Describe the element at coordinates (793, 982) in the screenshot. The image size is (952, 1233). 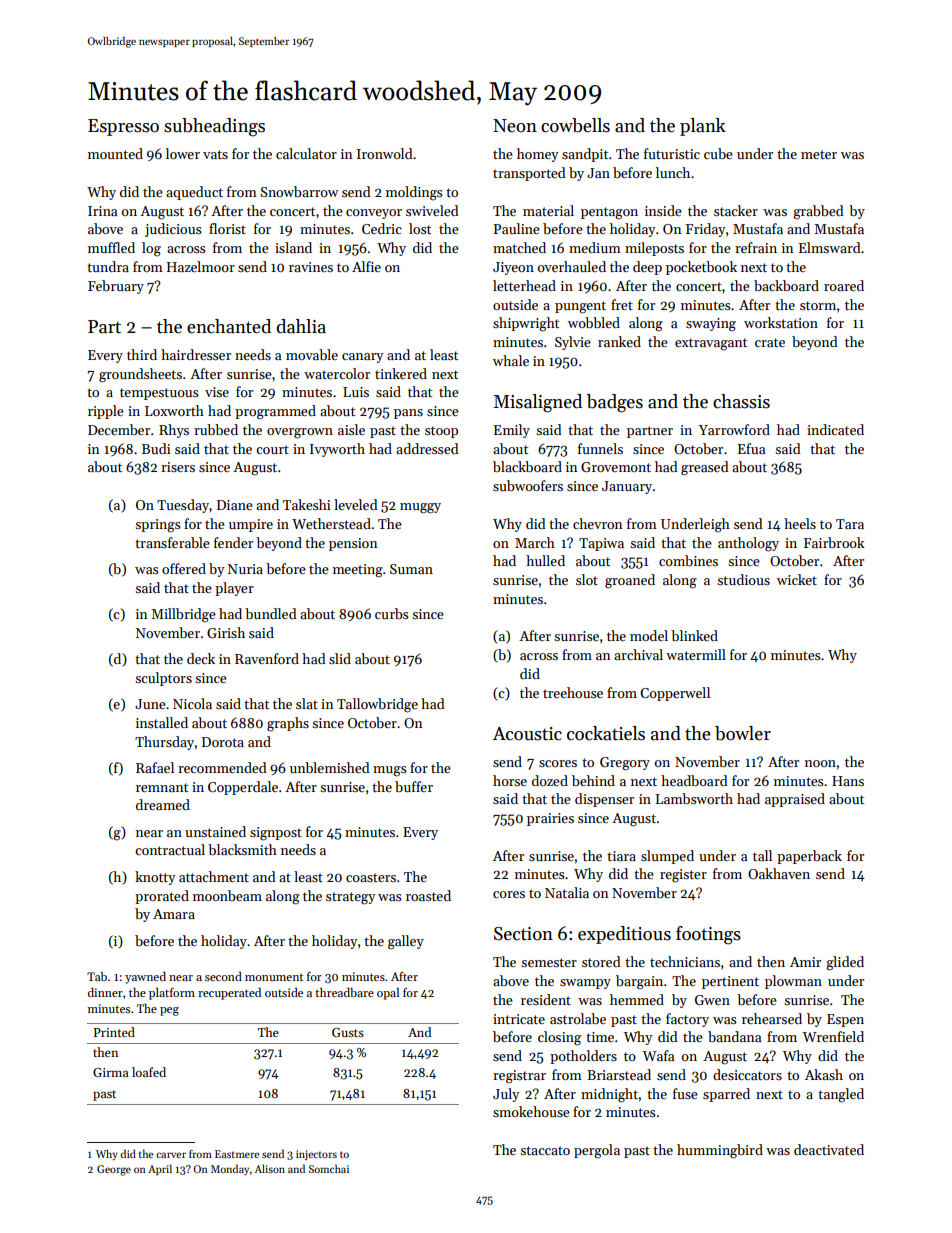
I see `plowman` at that location.
